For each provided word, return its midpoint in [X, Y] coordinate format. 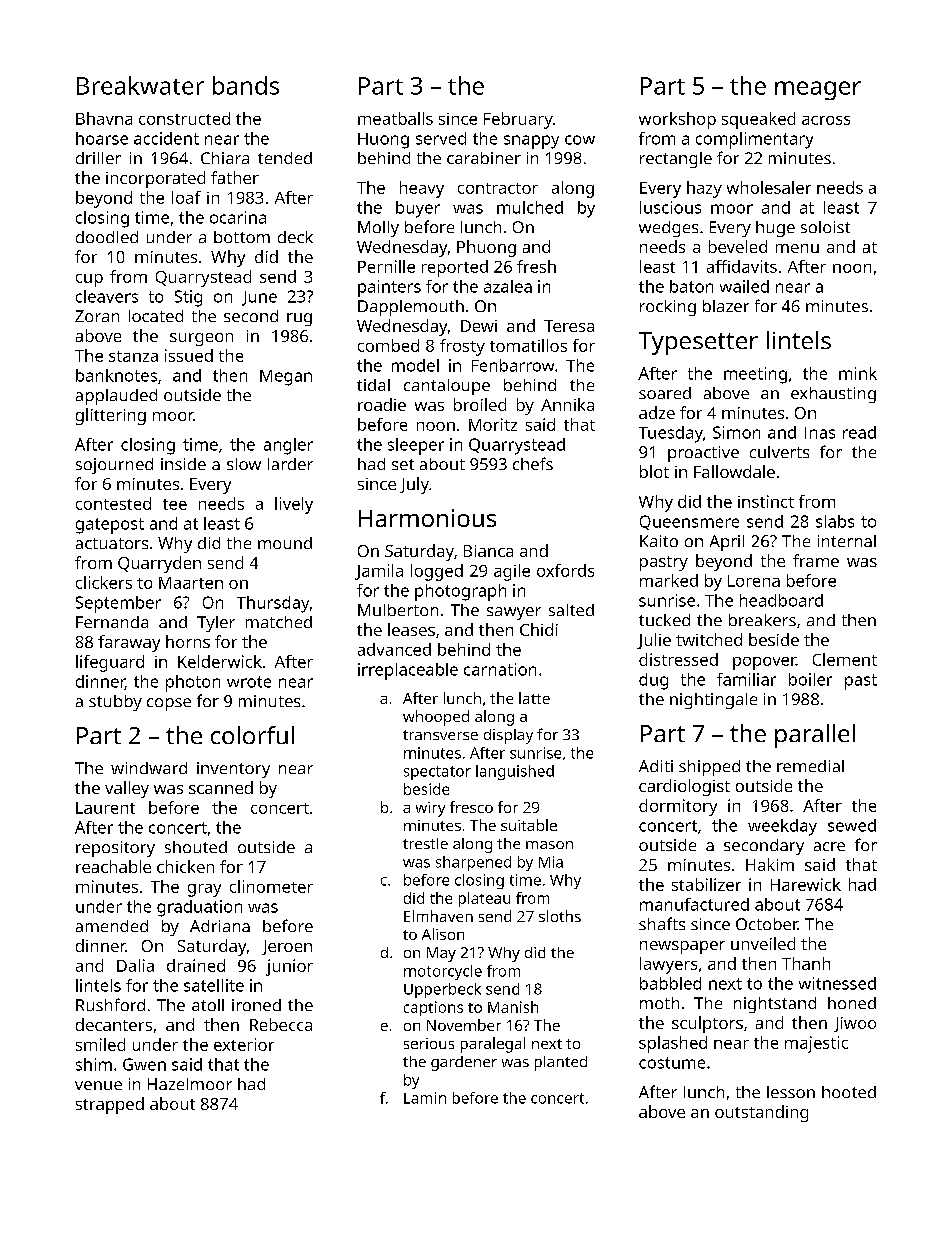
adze [657, 412]
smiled [100, 1044]
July [414, 485]
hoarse [102, 138]
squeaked [758, 120]
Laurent [105, 808]
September [118, 604]
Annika [567, 404]
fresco [471, 807]
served [441, 138]
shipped [709, 768]
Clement [845, 659]
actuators [112, 543]
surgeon [201, 339]
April [727, 543]
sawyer [514, 613]
